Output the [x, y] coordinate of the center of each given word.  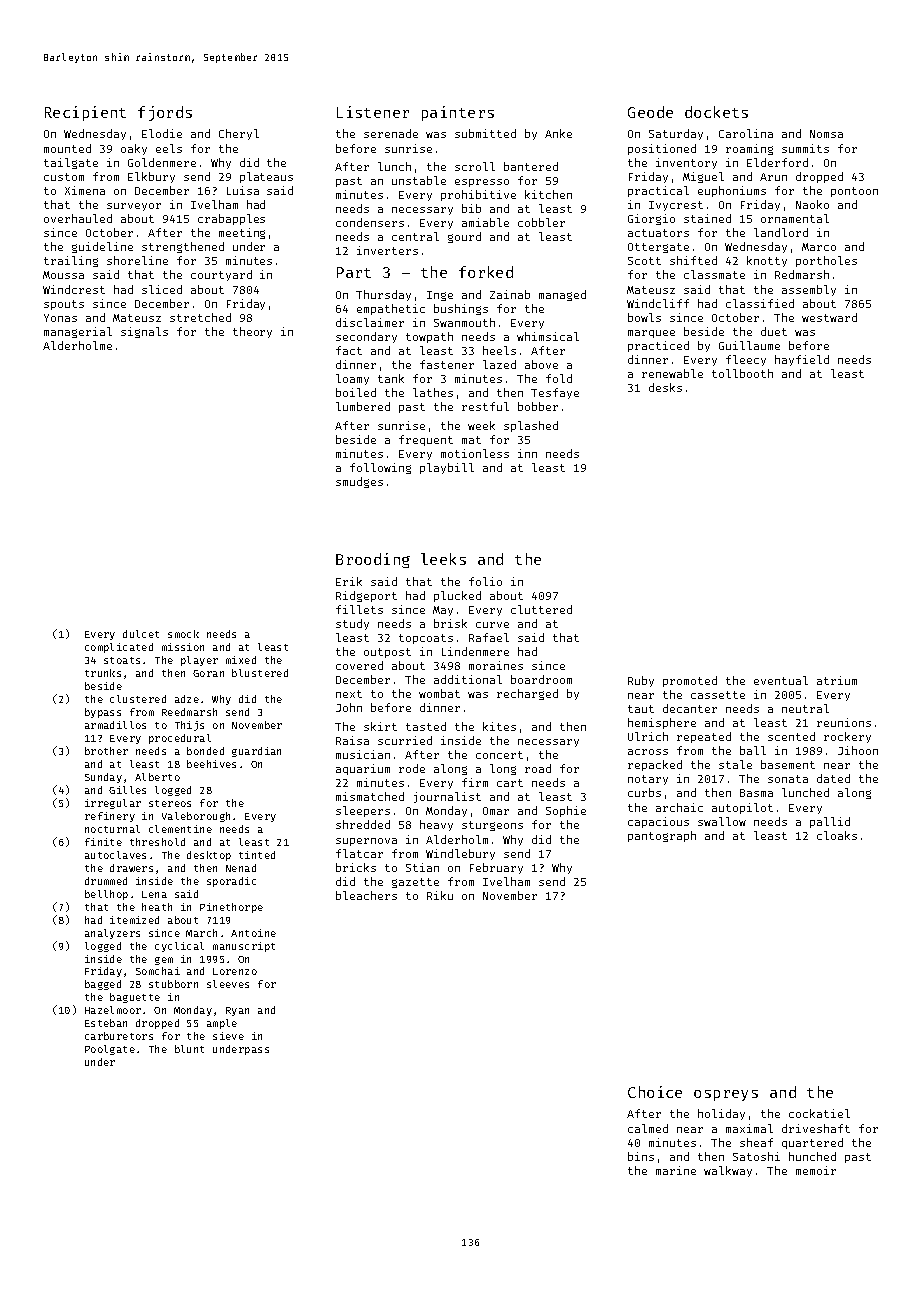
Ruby [641, 681]
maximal [749, 1128]
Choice [655, 1092]
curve [492, 625]
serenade [391, 133]
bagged [103, 985]
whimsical [548, 336]
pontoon [854, 192]
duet [774, 331]
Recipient [85, 113]
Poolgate [110, 1050]
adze [187, 699]
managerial [78, 332]
